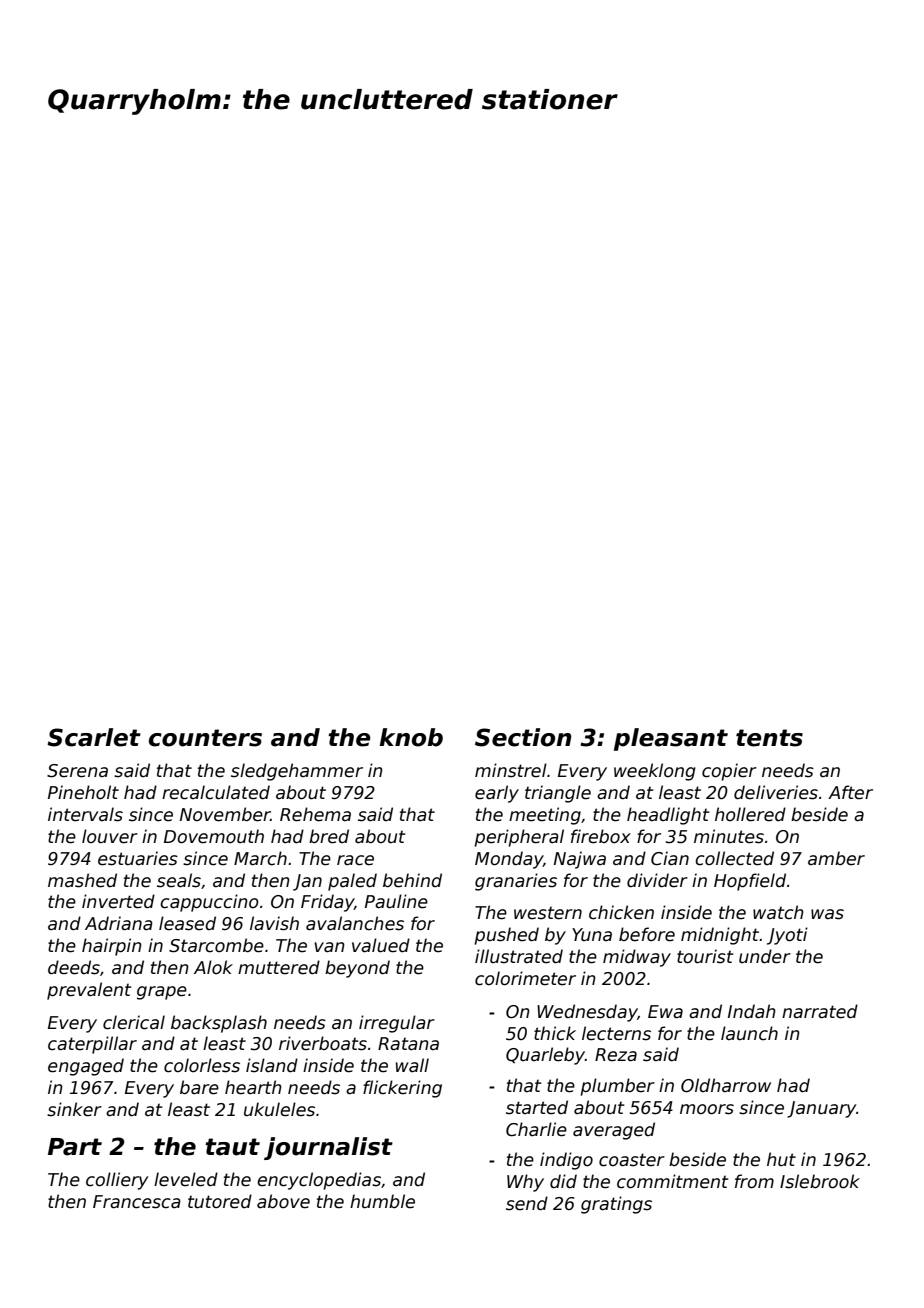 This document has width=924, height=1308. Describe the element at coordinates (260, 858) in the document. I see `March` at that location.
